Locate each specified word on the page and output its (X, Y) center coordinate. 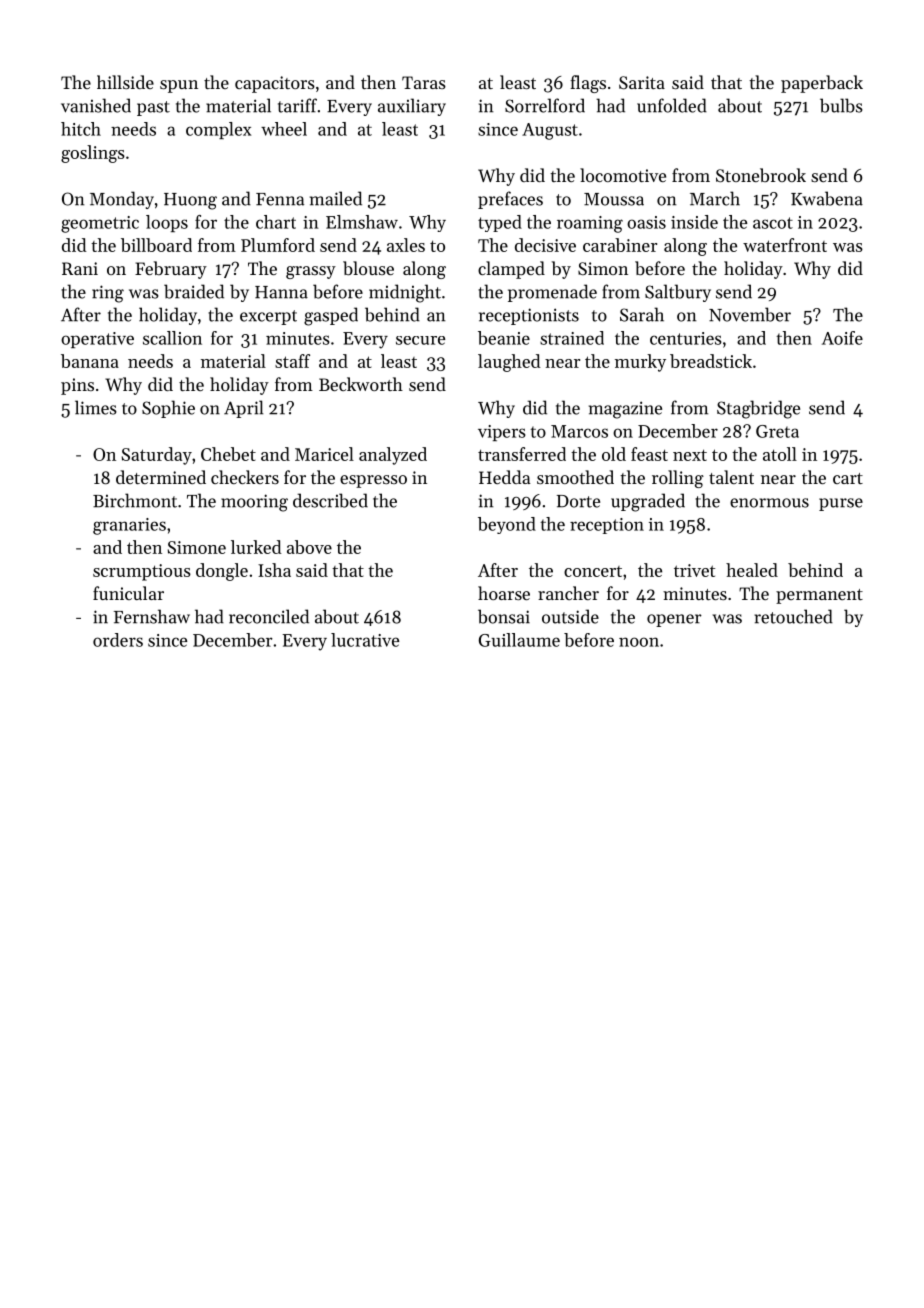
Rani (80, 268)
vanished (96, 105)
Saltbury (678, 293)
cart (848, 478)
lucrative (365, 640)
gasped (331, 316)
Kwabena (827, 198)
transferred (522, 454)
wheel (284, 129)
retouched (793, 616)
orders (118, 640)
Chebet (228, 454)
